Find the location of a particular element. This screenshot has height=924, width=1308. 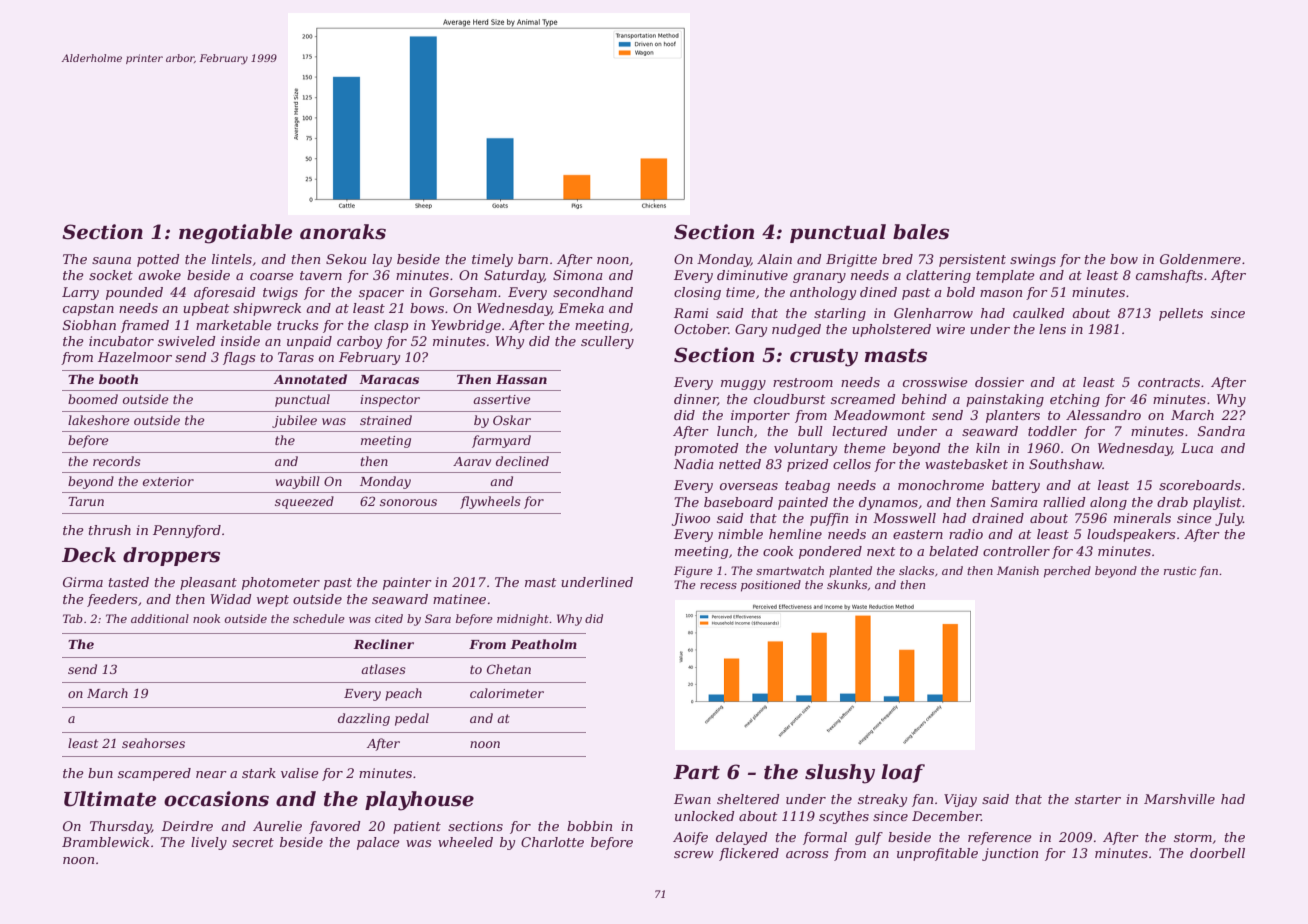

palace is located at coordinates (378, 843).
